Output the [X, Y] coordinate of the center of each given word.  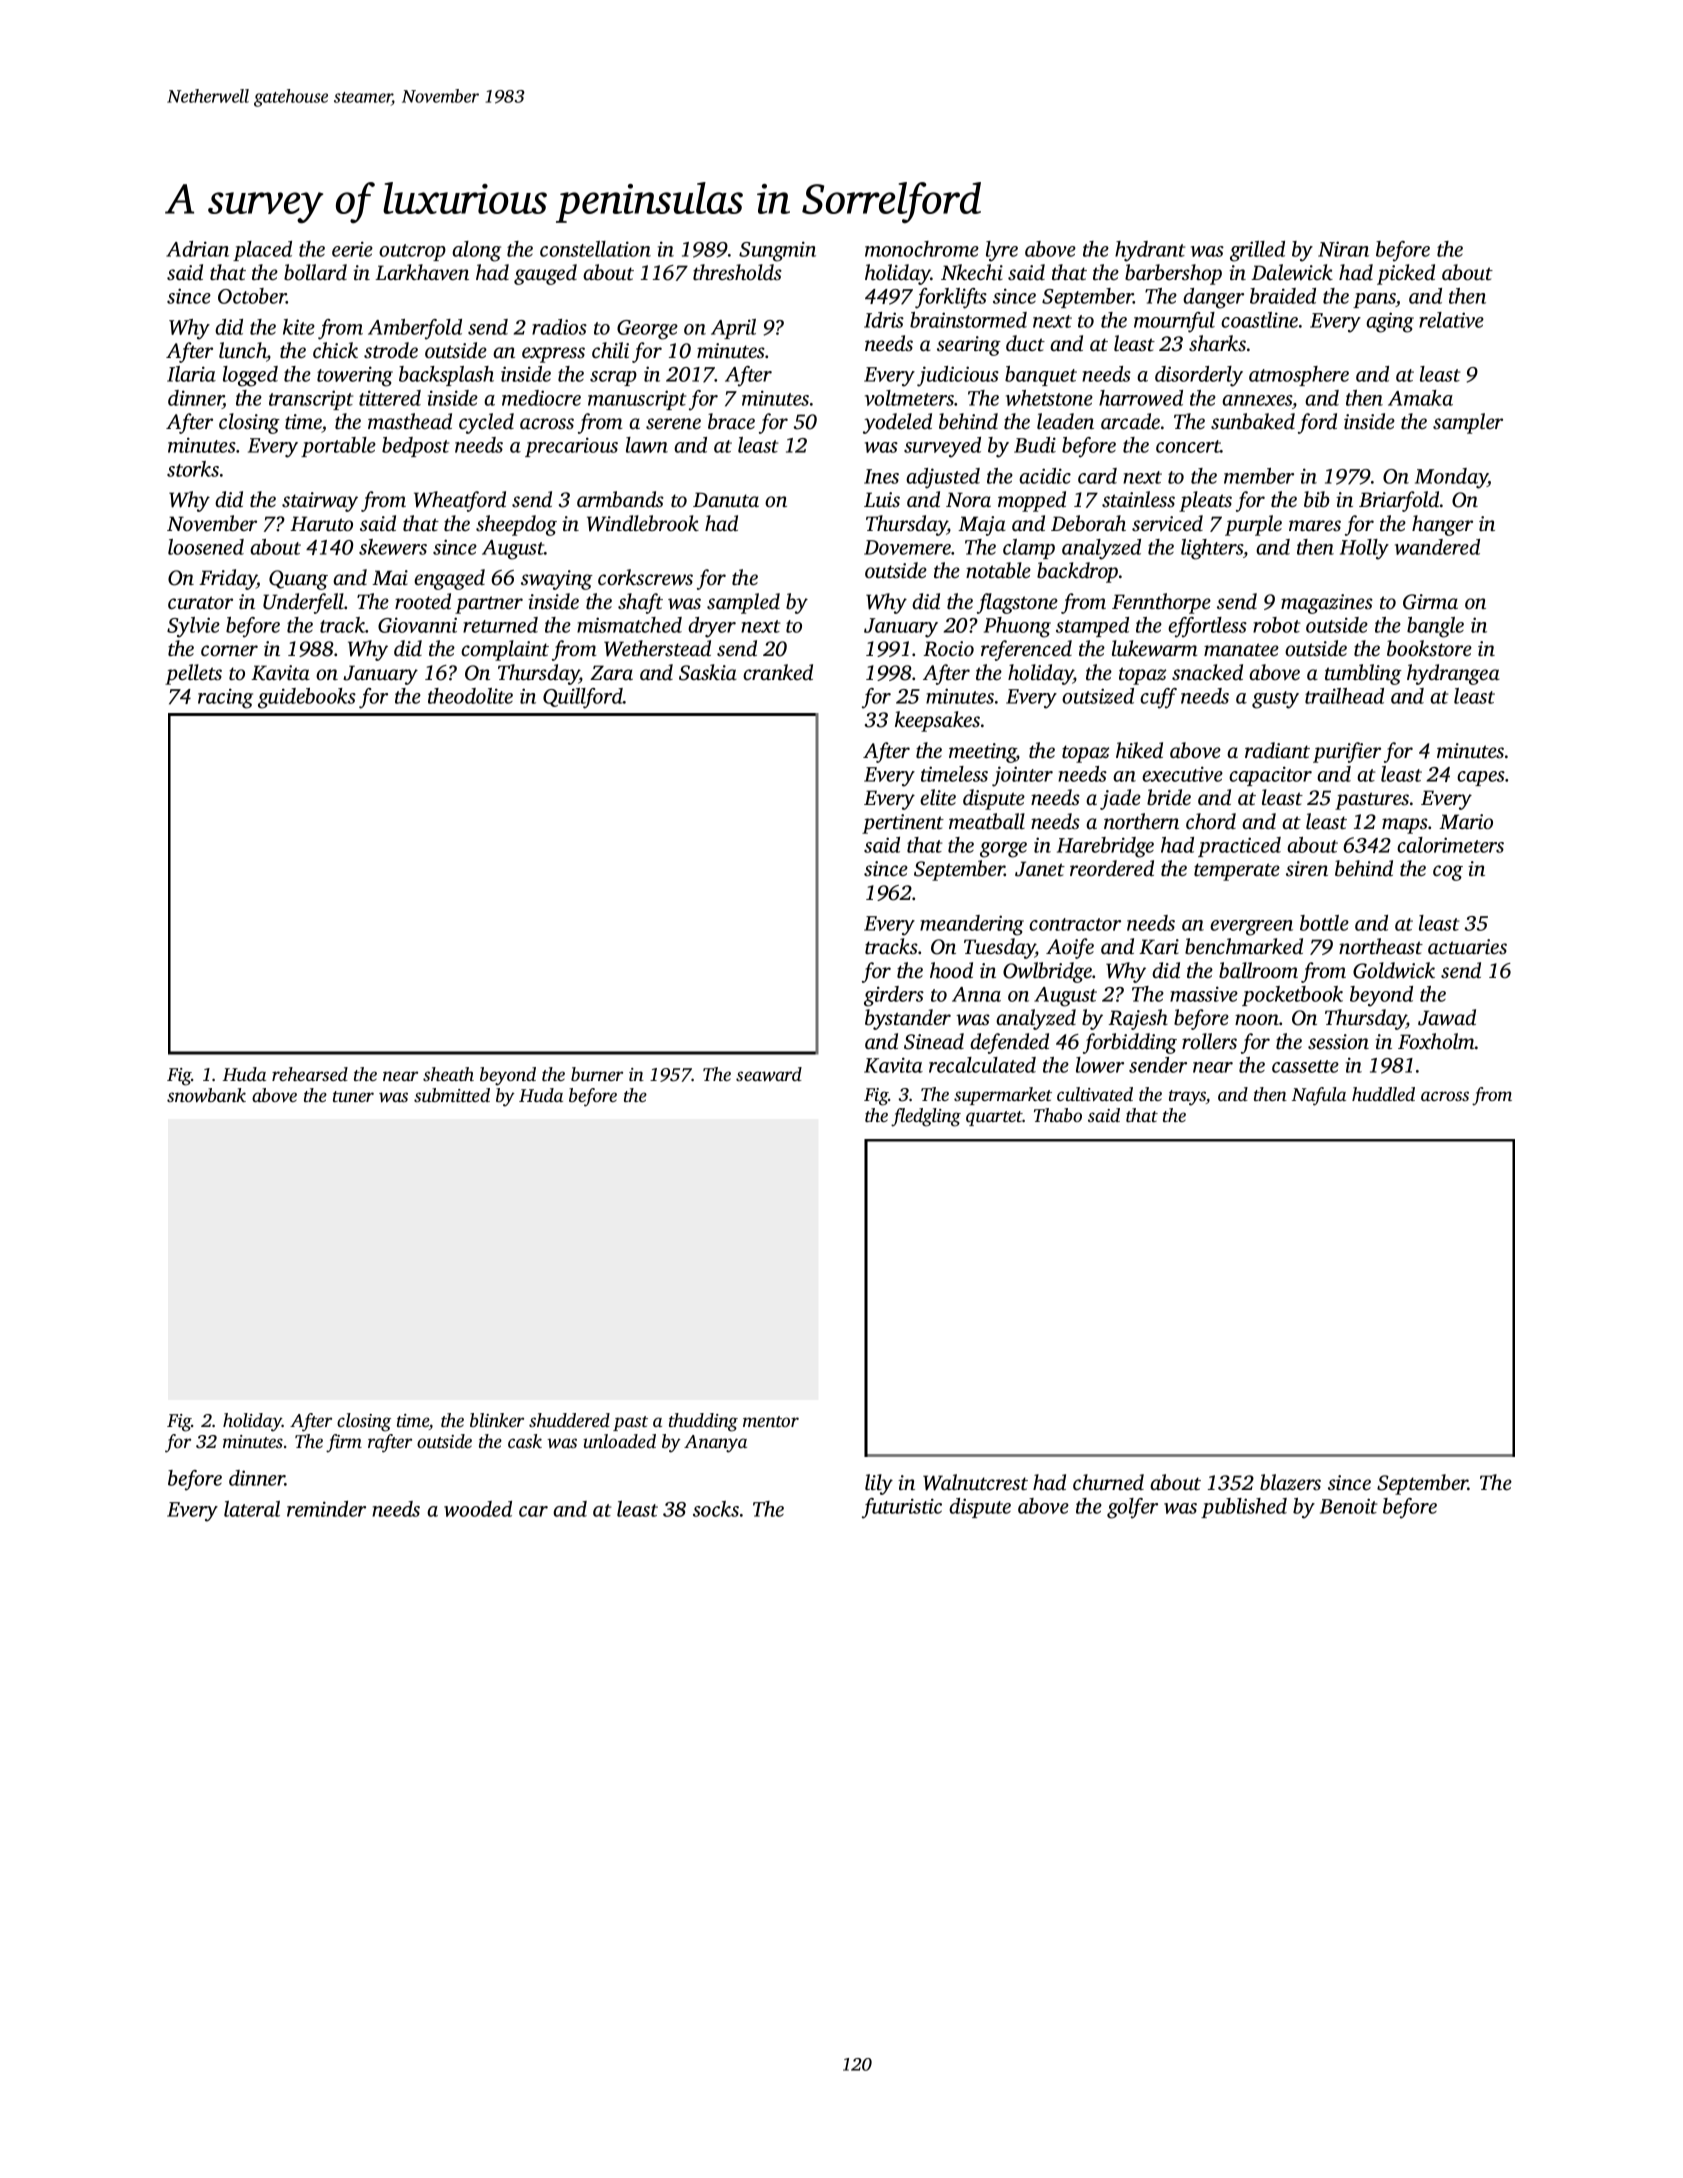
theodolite [470, 696]
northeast [1381, 946]
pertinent [903, 824]
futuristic [902, 1508]
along [476, 251]
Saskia [708, 672]
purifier [1347, 752]
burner [597, 1074]
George [647, 330]
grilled [1257, 251]
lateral [252, 1509]
